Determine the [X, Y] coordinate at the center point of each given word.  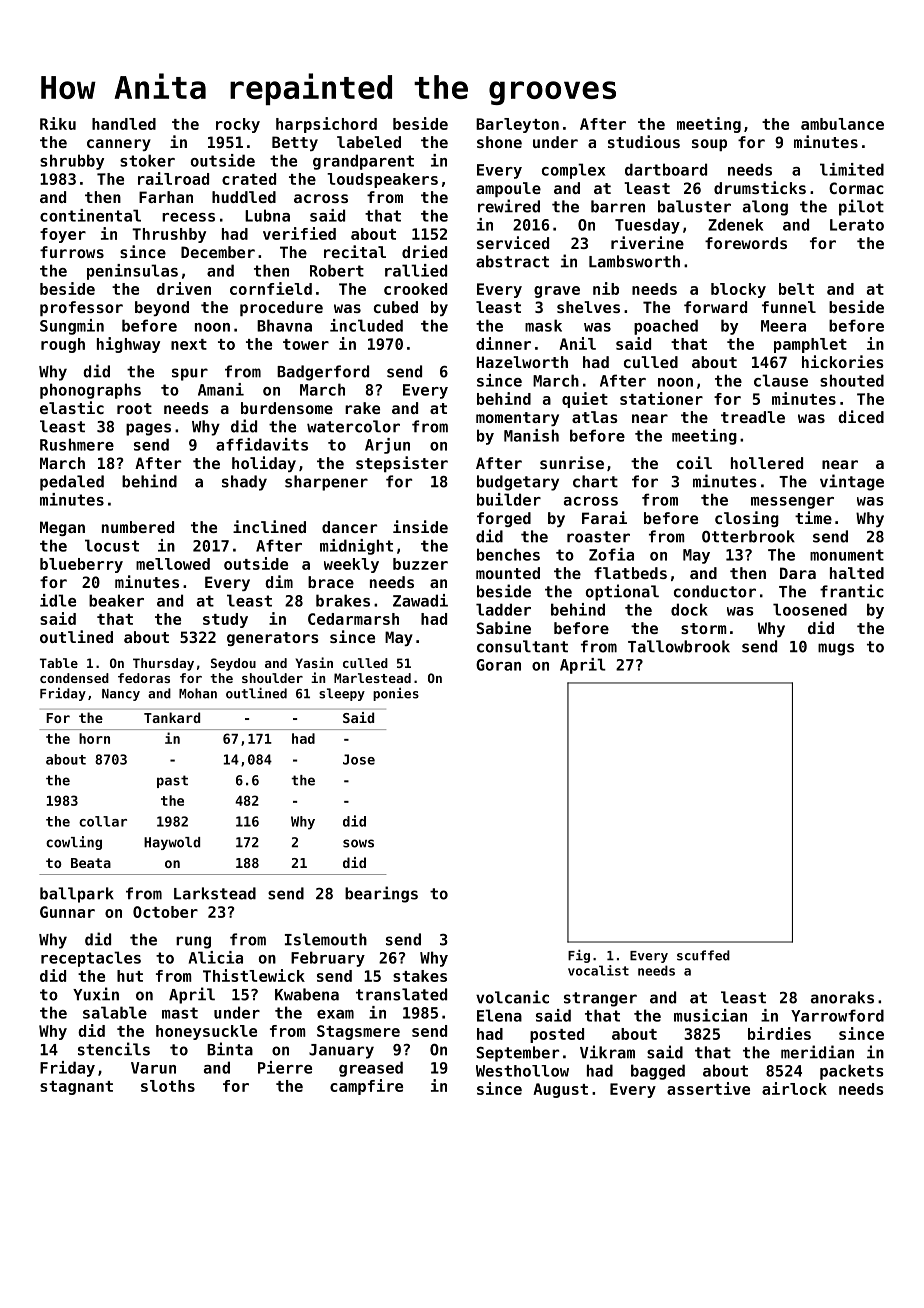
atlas [595, 417]
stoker [147, 160]
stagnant [76, 1088]
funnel [789, 307]
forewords [746, 243]
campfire [366, 1087]
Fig [579, 956]
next [189, 344]
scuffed [703, 955]
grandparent [363, 162]
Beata [91, 863]
